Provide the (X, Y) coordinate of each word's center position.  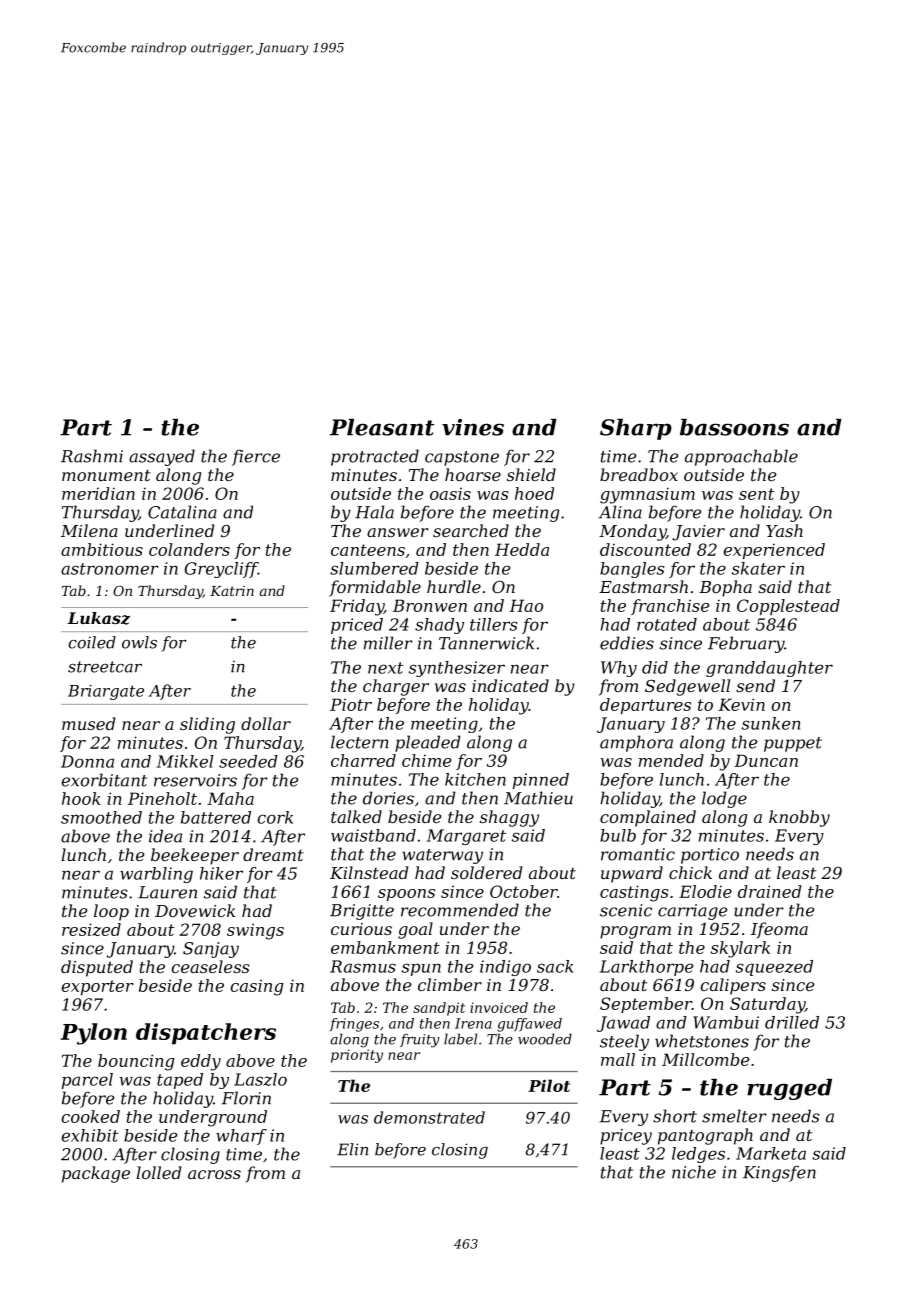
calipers (733, 986)
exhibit (90, 1135)
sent (757, 494)
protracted (375, 457)
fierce (256, 457)
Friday (357, 607)
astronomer (110, 569)
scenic (626, 910)
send (755, 685)
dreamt (273, 854)
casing (257, 987)
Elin (352, 1149)
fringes (354, 1025)
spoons (406, 895)
